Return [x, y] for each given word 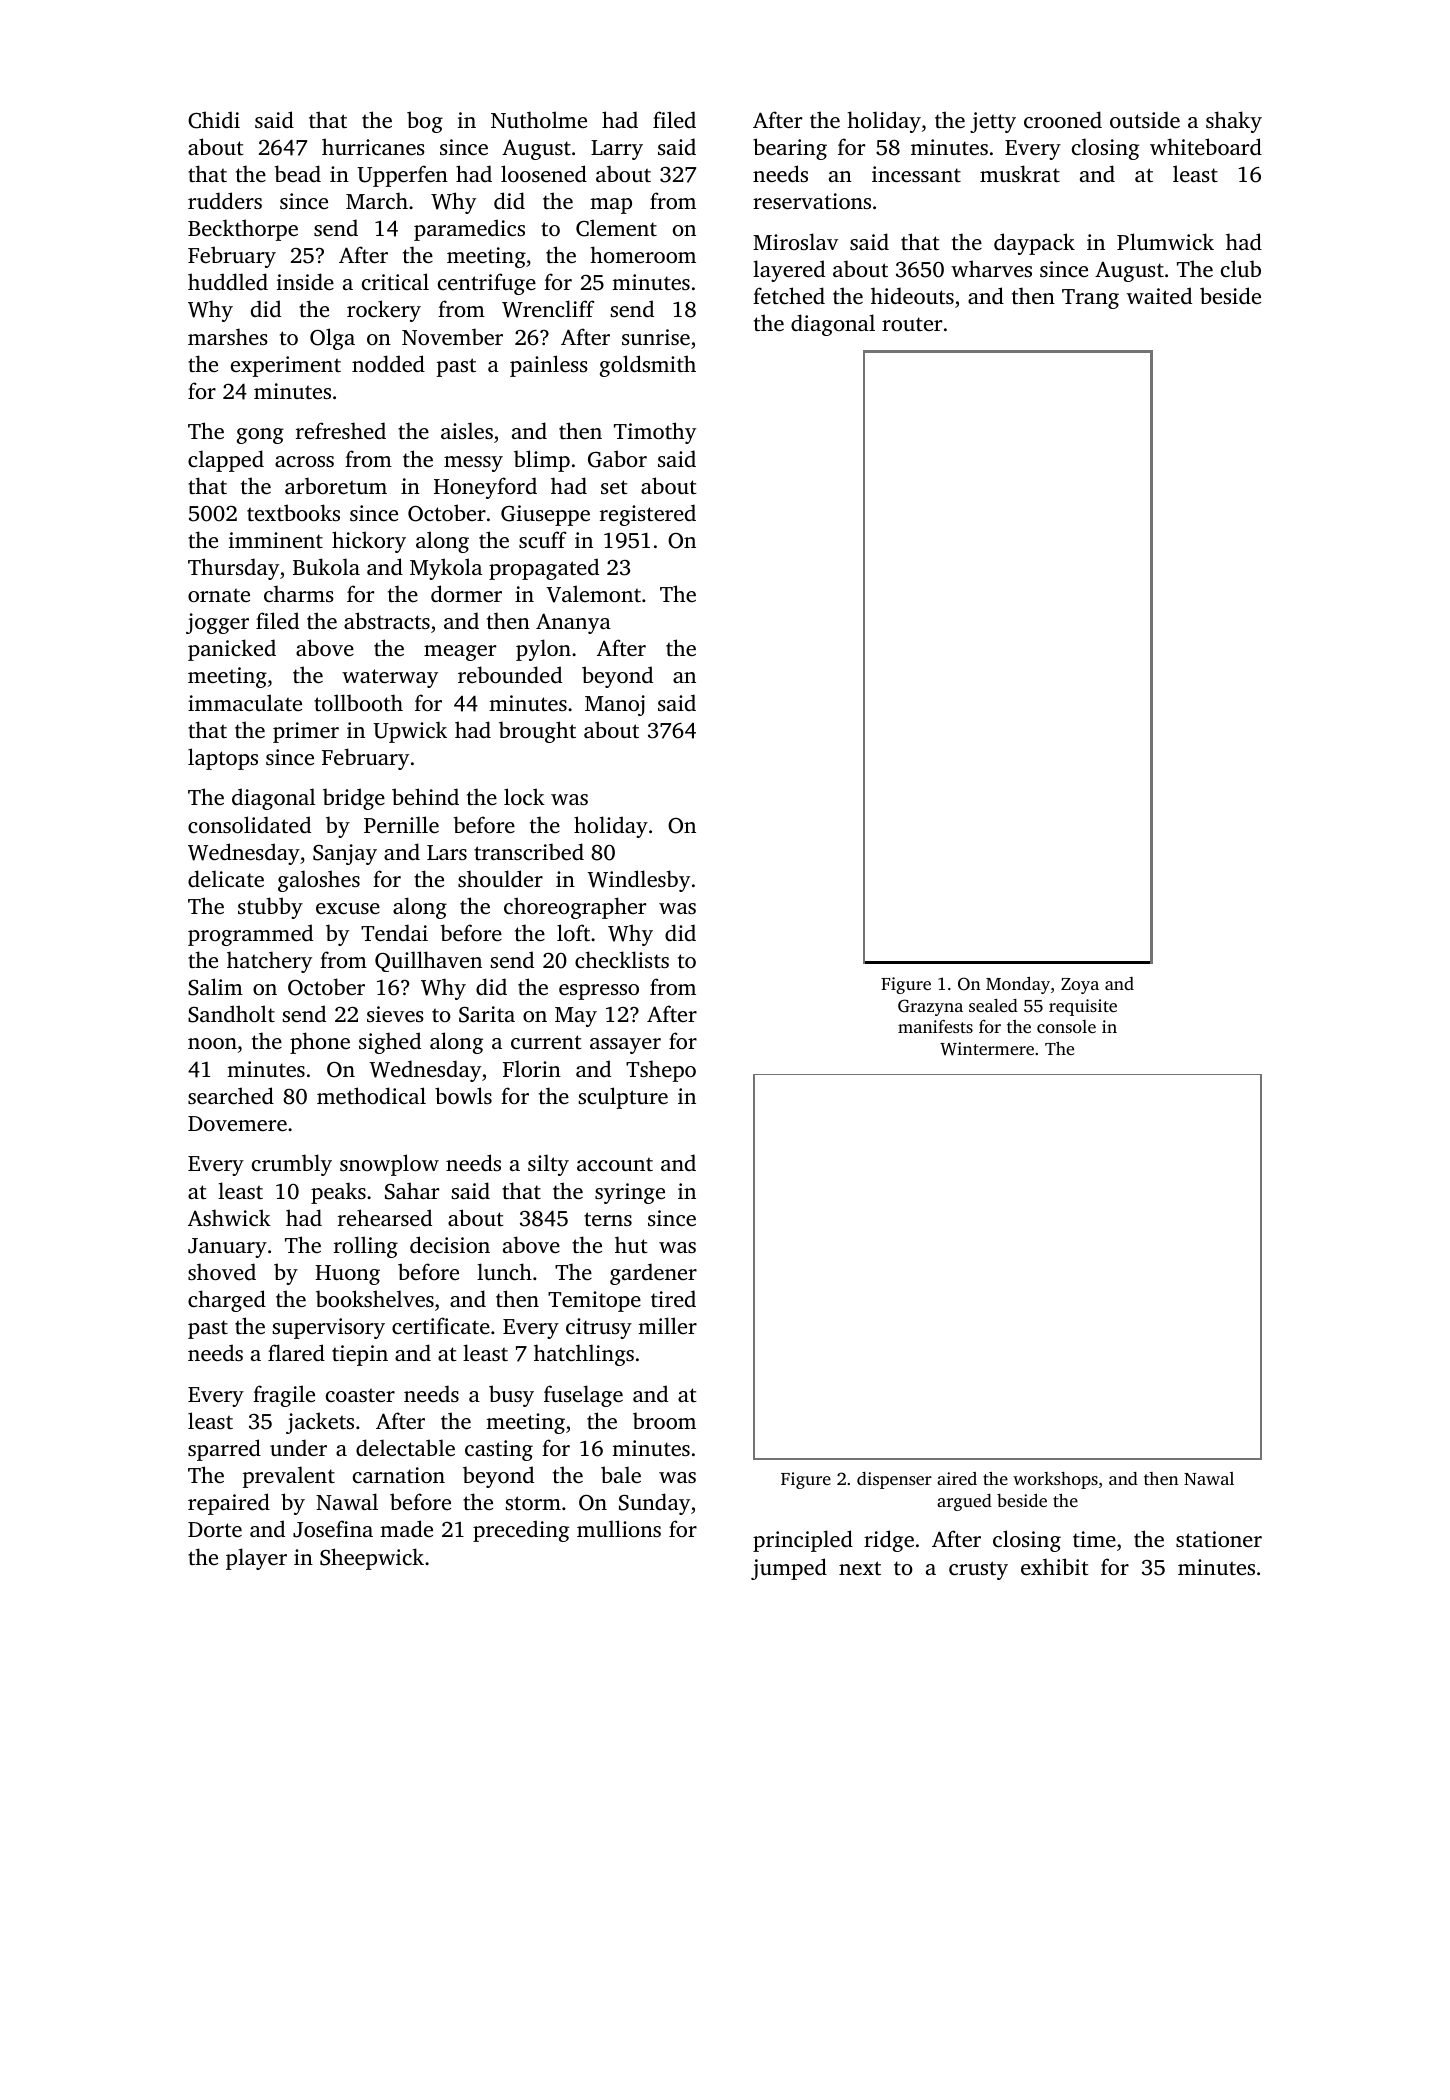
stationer [1219, 1539]
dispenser [894, 1480]
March [377, 200]
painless [549, 366]
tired [673, 1298]
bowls [463, 1095]
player [256, 1559]
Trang [1090, 299]
